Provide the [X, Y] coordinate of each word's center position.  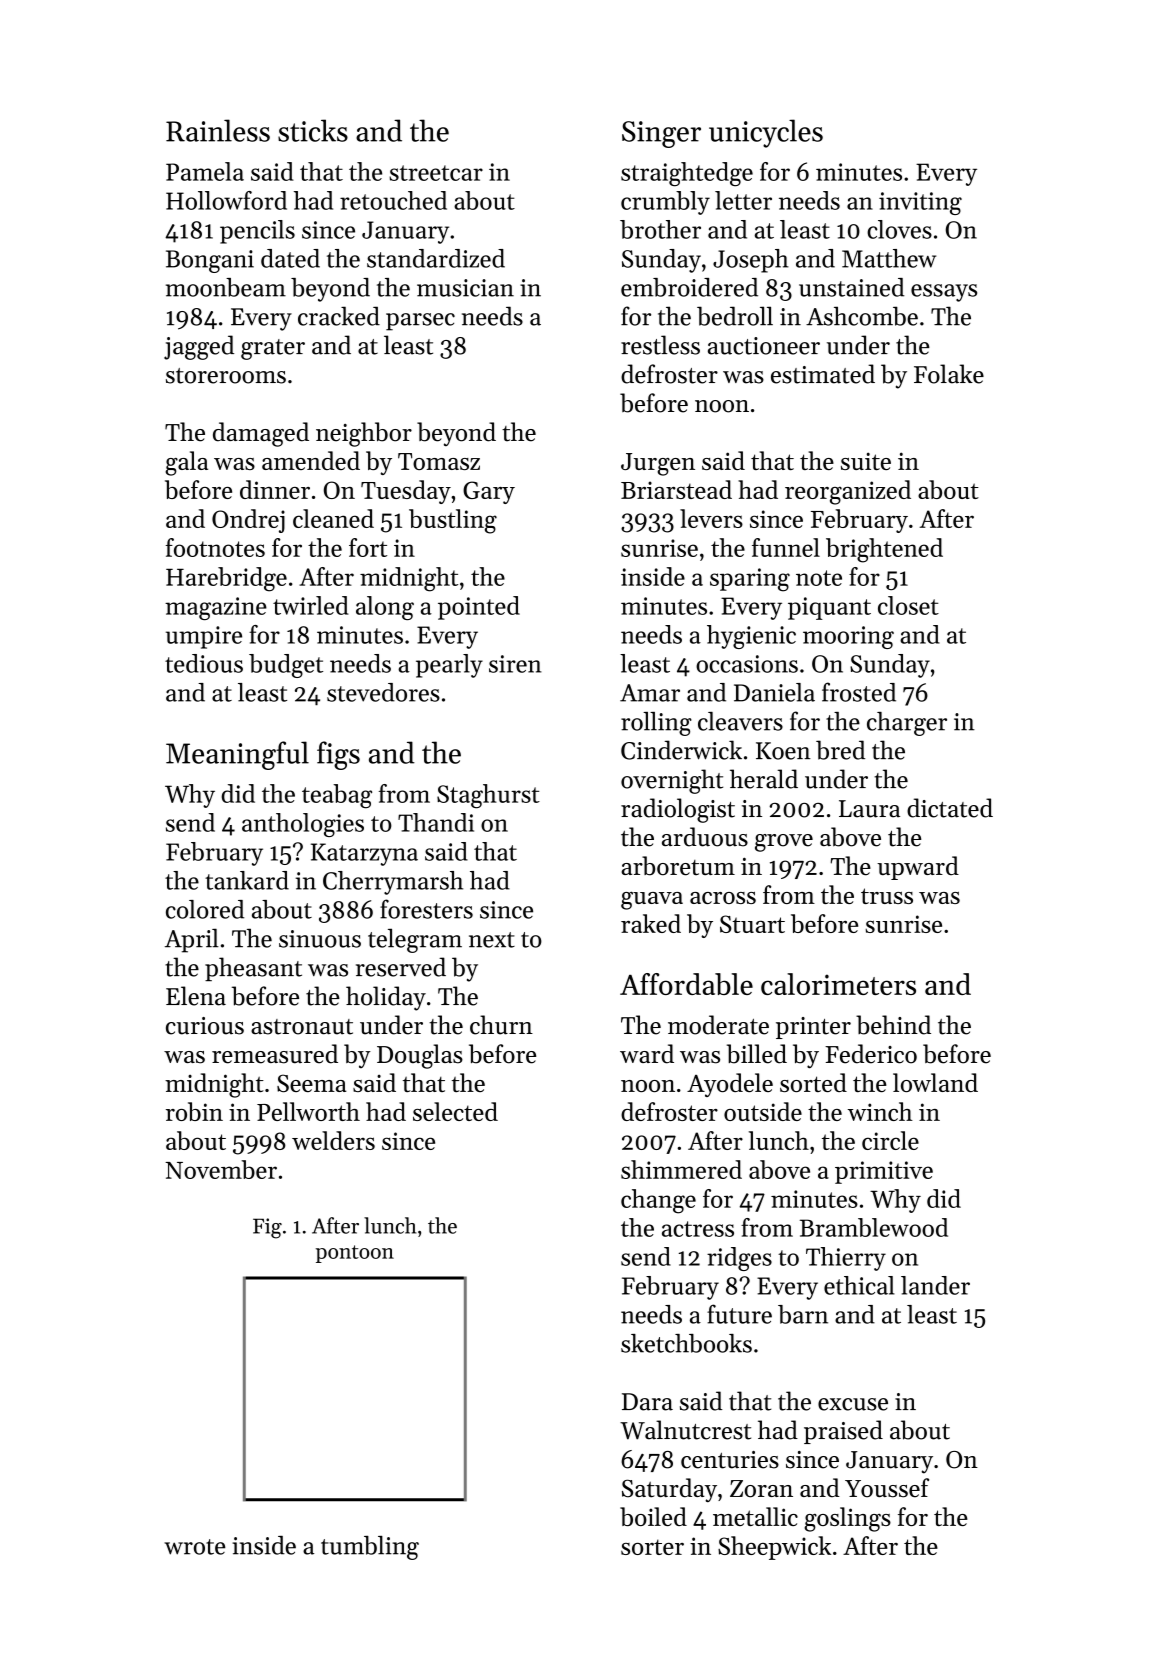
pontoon [355, 1254]
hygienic [751, 637]
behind [893, 1025]
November [221, 1169]
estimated [823, 374]
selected [455, 1111]
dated [290, 258]
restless [660, 345]
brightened [884, 550]
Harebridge [226, 579]
